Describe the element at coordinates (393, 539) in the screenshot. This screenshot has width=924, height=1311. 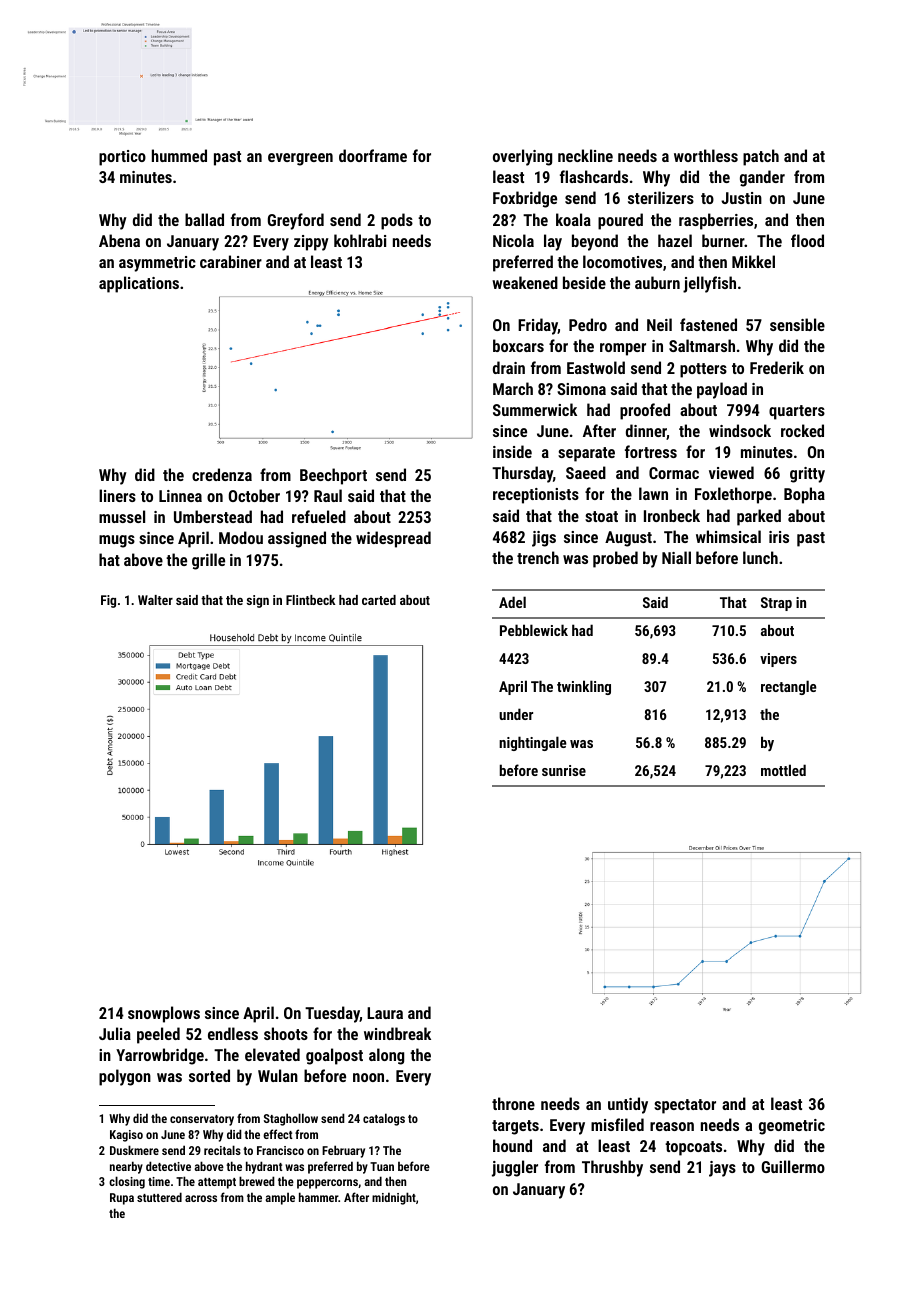
I see `widespread` at that location.
